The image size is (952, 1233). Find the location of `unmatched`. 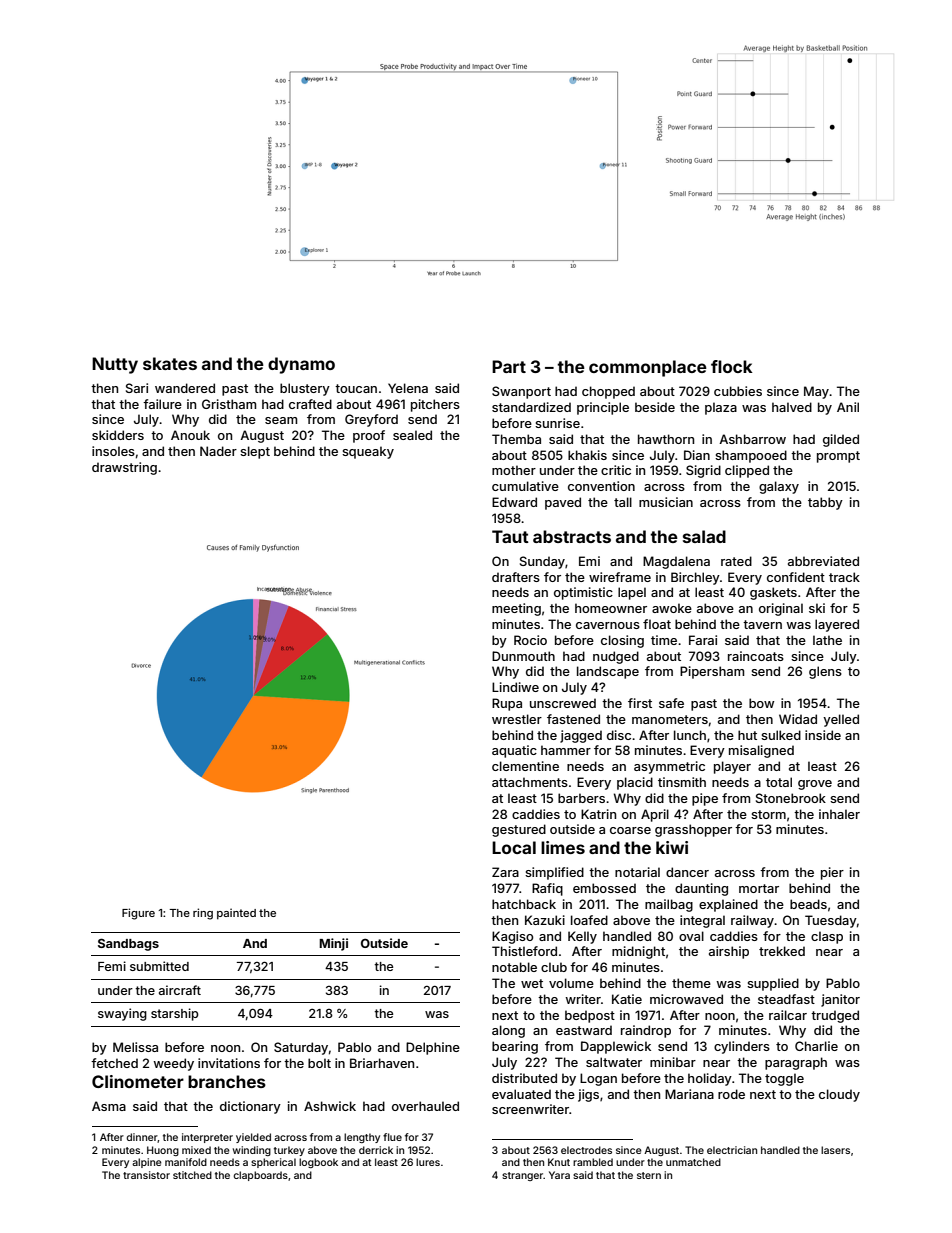

unmatched is located at coordinates (693, 1162).
